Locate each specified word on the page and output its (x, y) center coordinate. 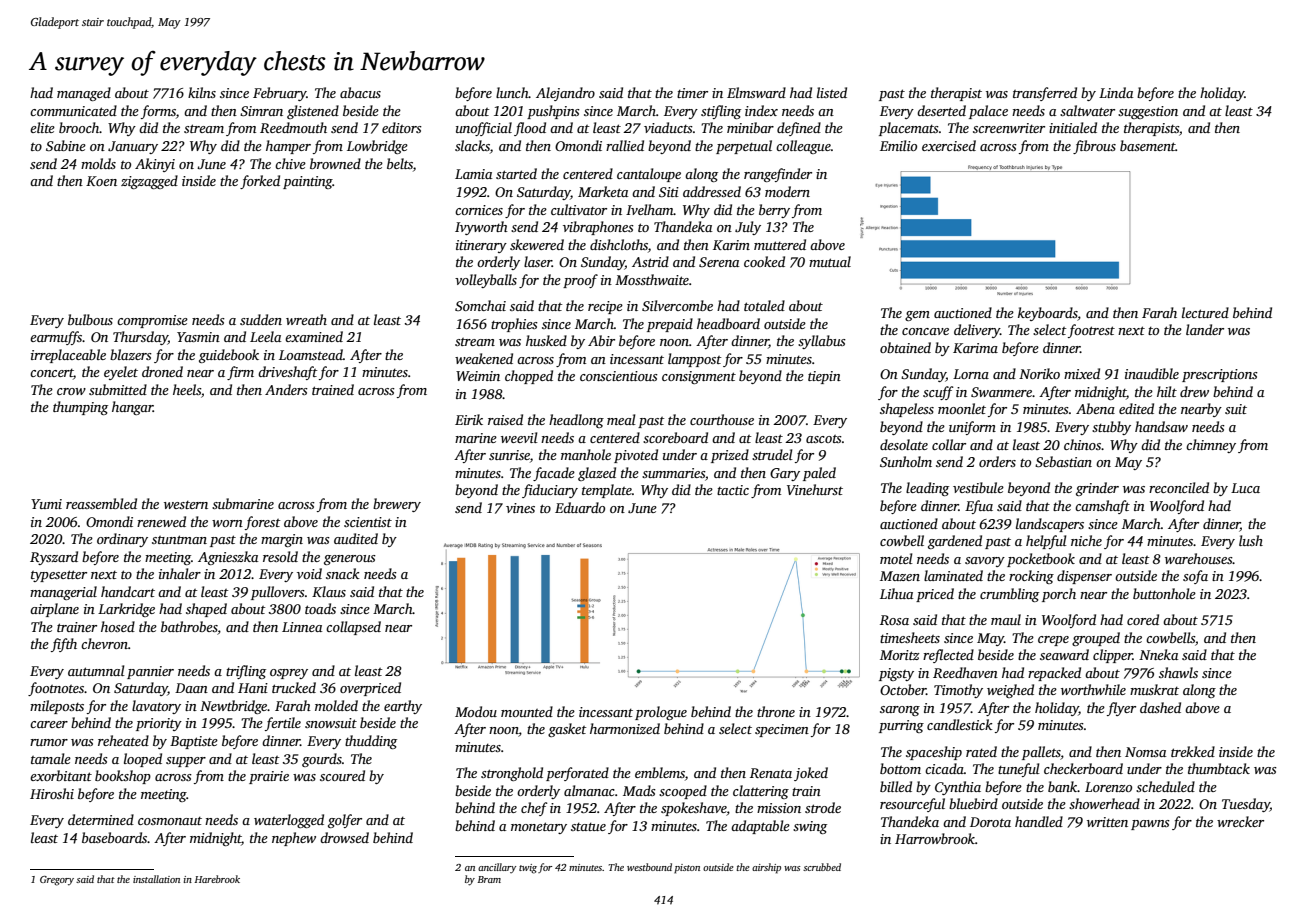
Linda (1116, 92)
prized (730, 456)
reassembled (101, 503)
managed (84, 94)
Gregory (57, 881)
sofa (1195, 577)
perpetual (744, 147)
